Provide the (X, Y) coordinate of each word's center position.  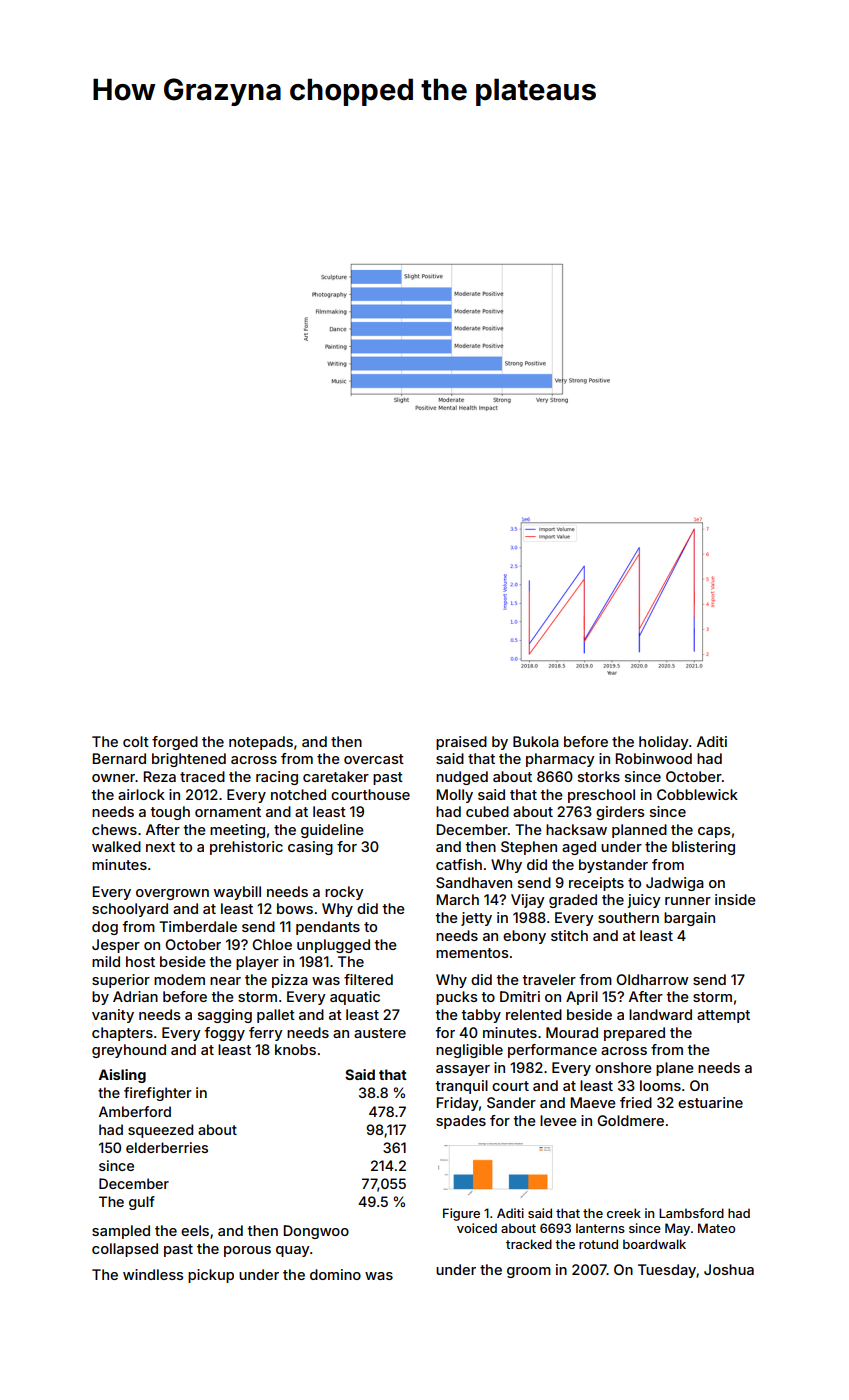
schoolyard (130, 910)
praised (461, 743)
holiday (664, 743)
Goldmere (630, 1120)
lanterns (600, 1228)
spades (461, 1122)
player (257, 963)
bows (295, 908)
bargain (689, 919)
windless (153, 1274)
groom (529, 1272)
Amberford (135, 1111)
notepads (261, 743)
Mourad (572, 1032)
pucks (456, 998)
